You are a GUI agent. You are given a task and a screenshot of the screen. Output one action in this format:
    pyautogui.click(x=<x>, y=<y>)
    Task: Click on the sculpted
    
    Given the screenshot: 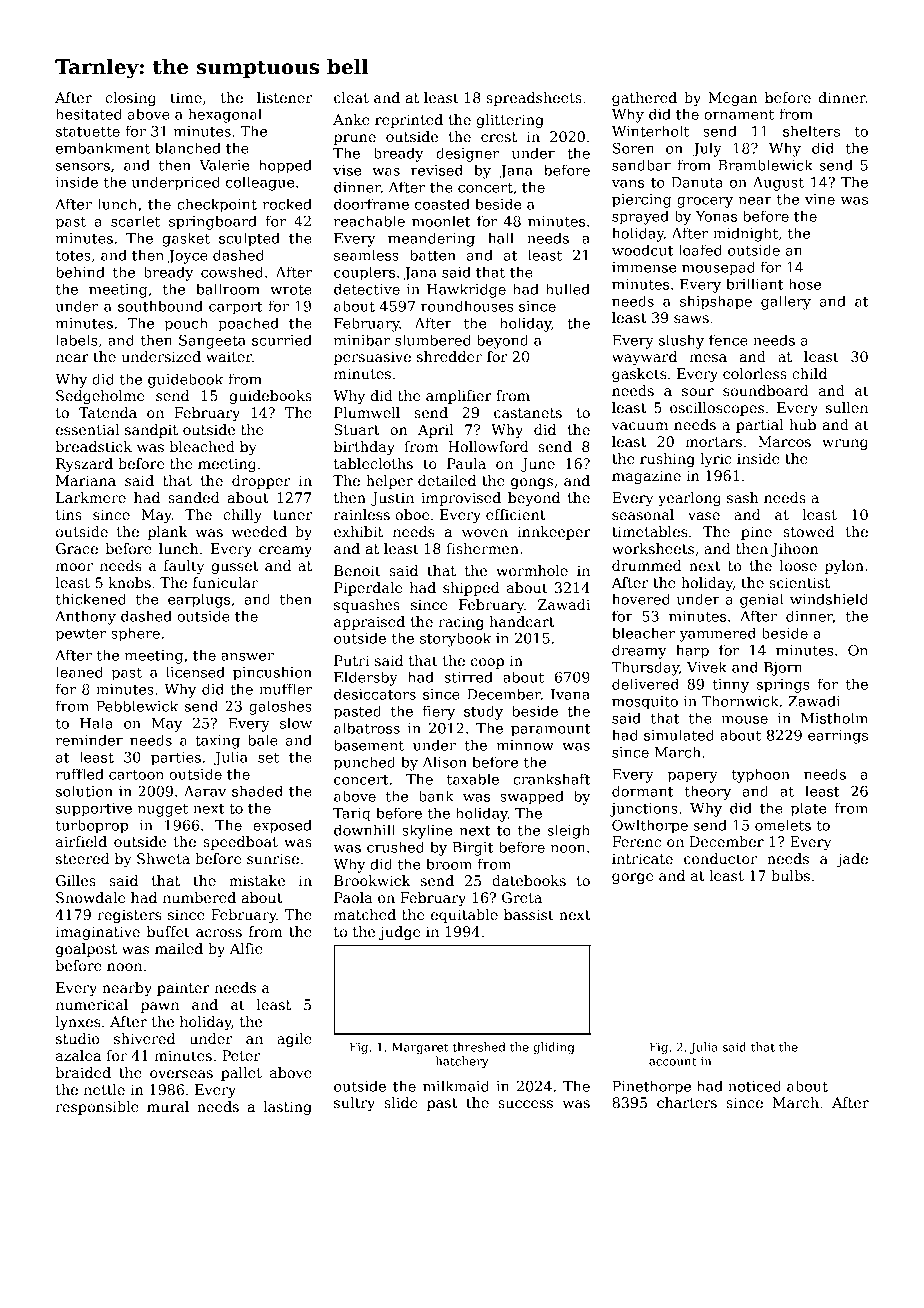 What is the action you would take?
    pyautogui.click(x=249, y=239)
